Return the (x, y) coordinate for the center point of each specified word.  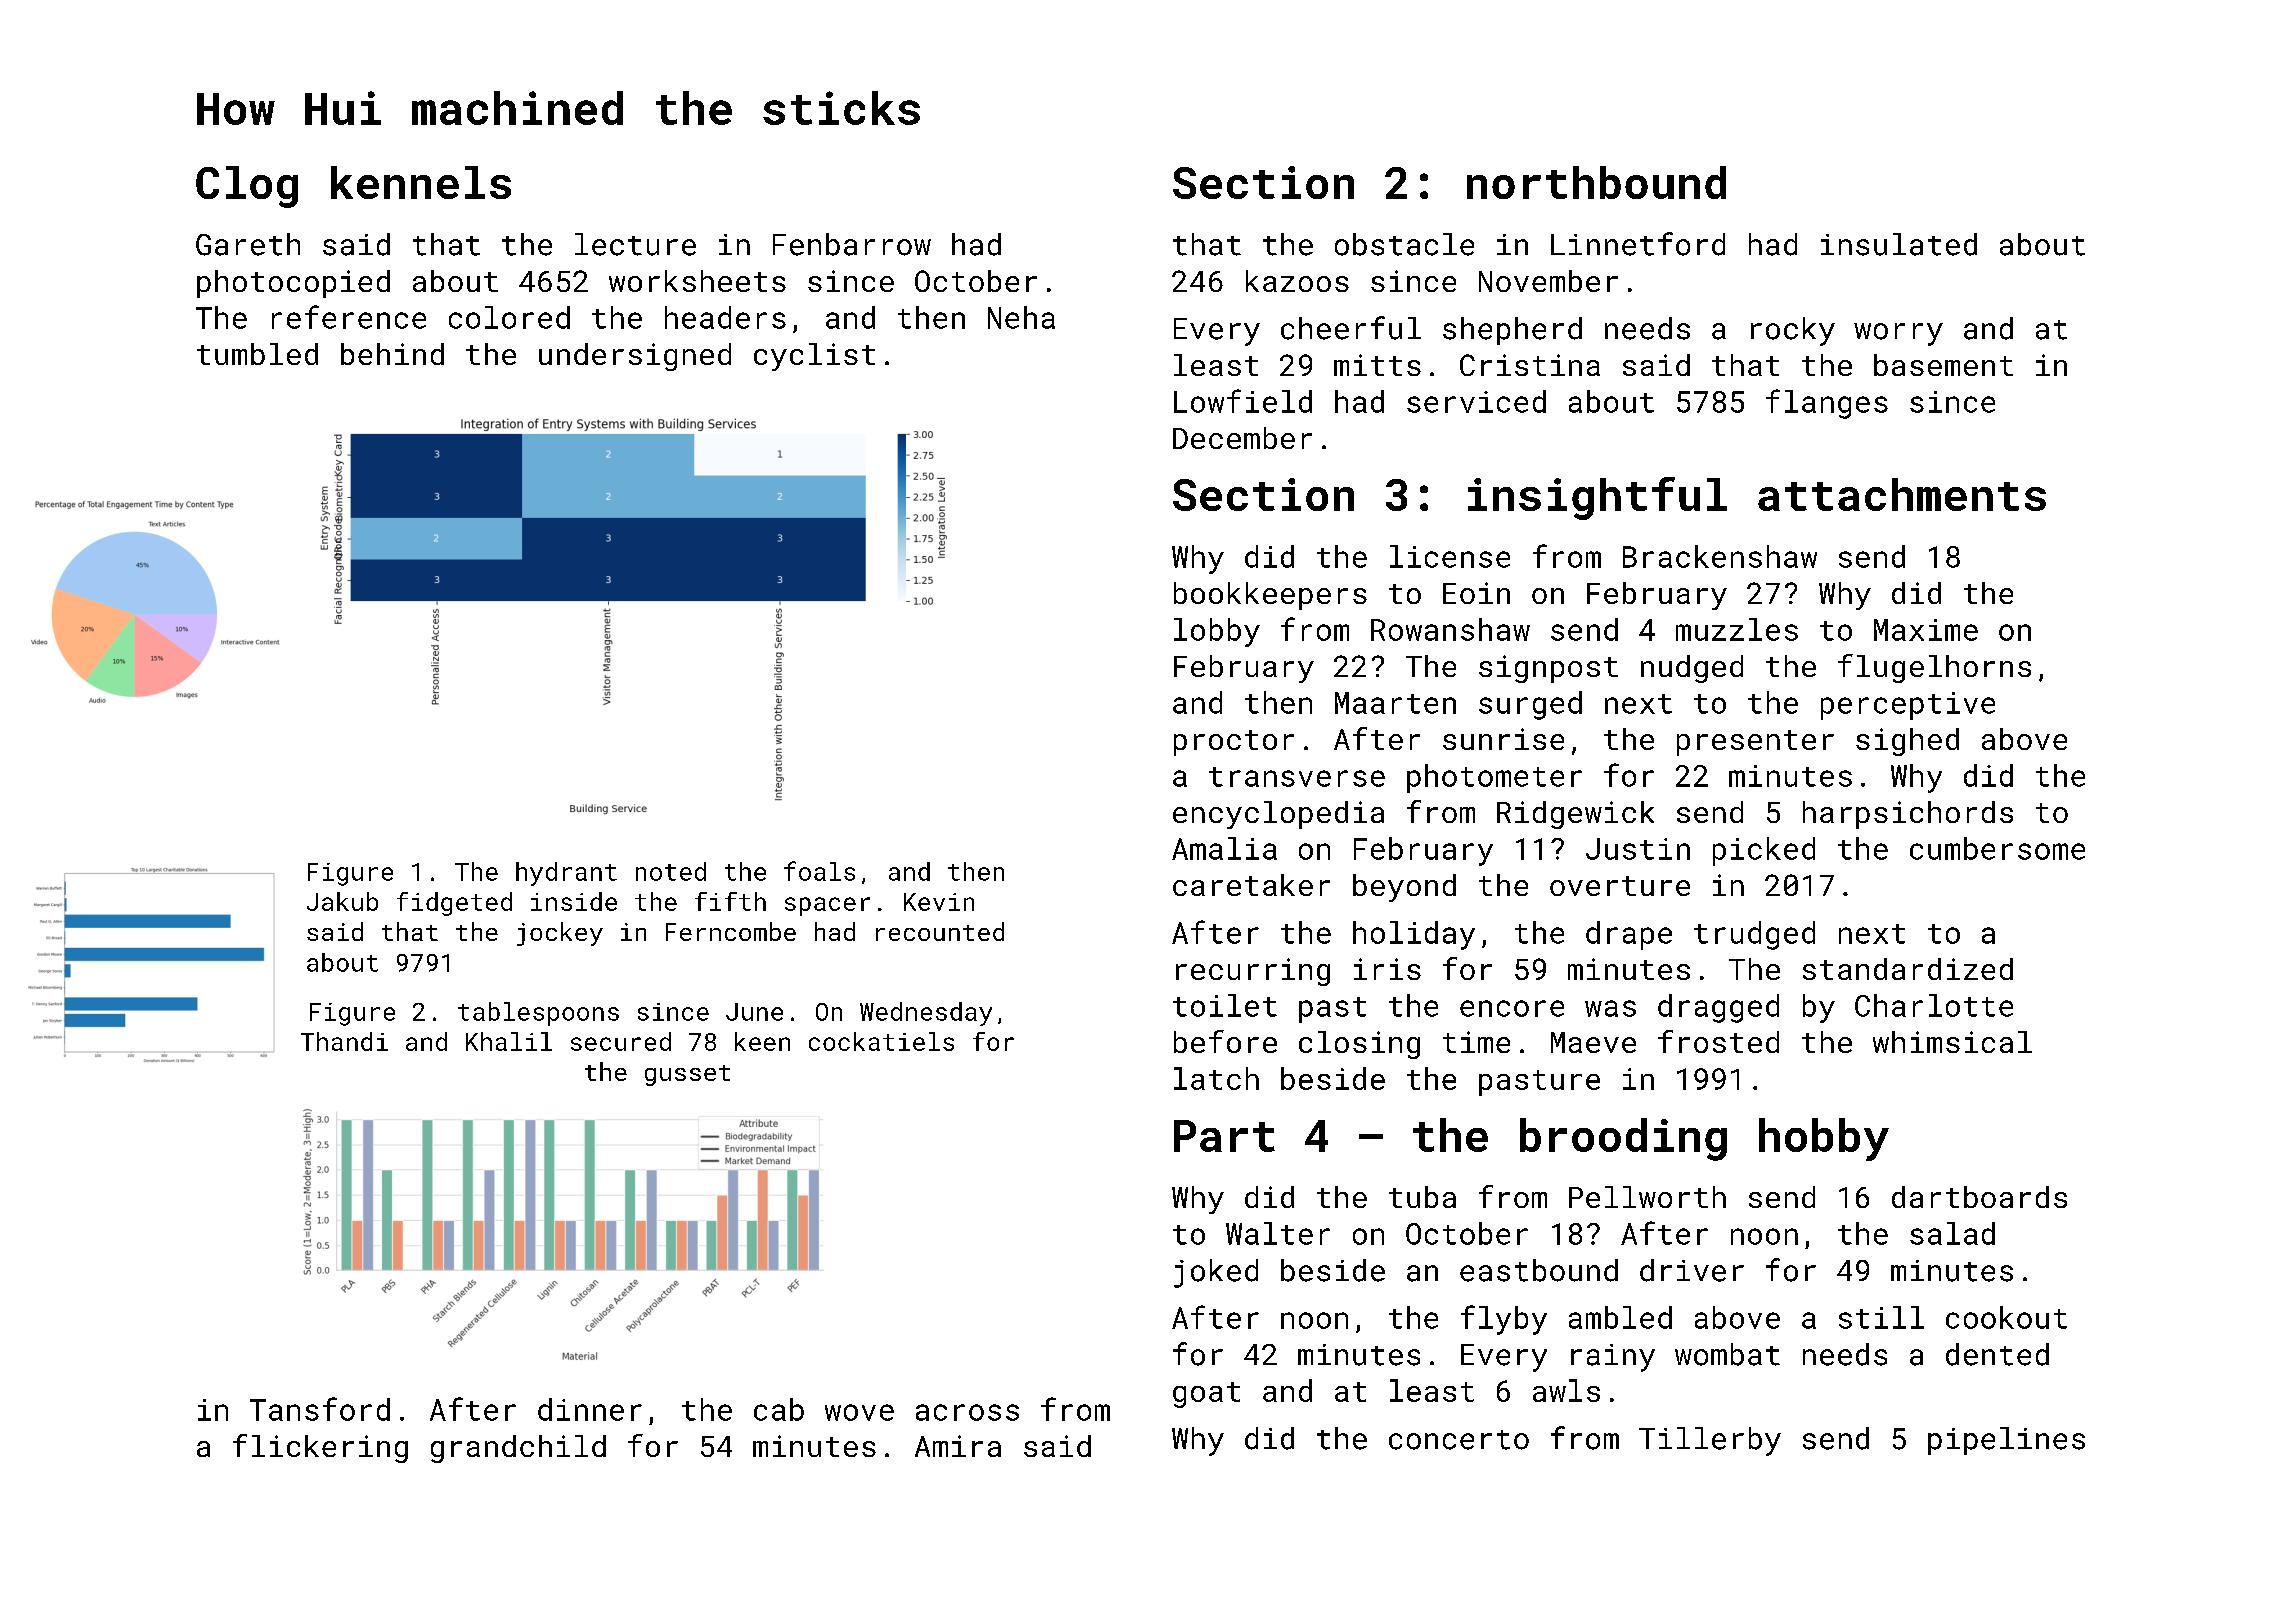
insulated (1899, 244)
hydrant (566, 874)
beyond (1404, 888)
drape (1629, 935)
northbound (1596, 182)
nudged (1692, 669)
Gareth (248, 244)
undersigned (635, 357)
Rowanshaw (1450, 629)
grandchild (518, 1449)
